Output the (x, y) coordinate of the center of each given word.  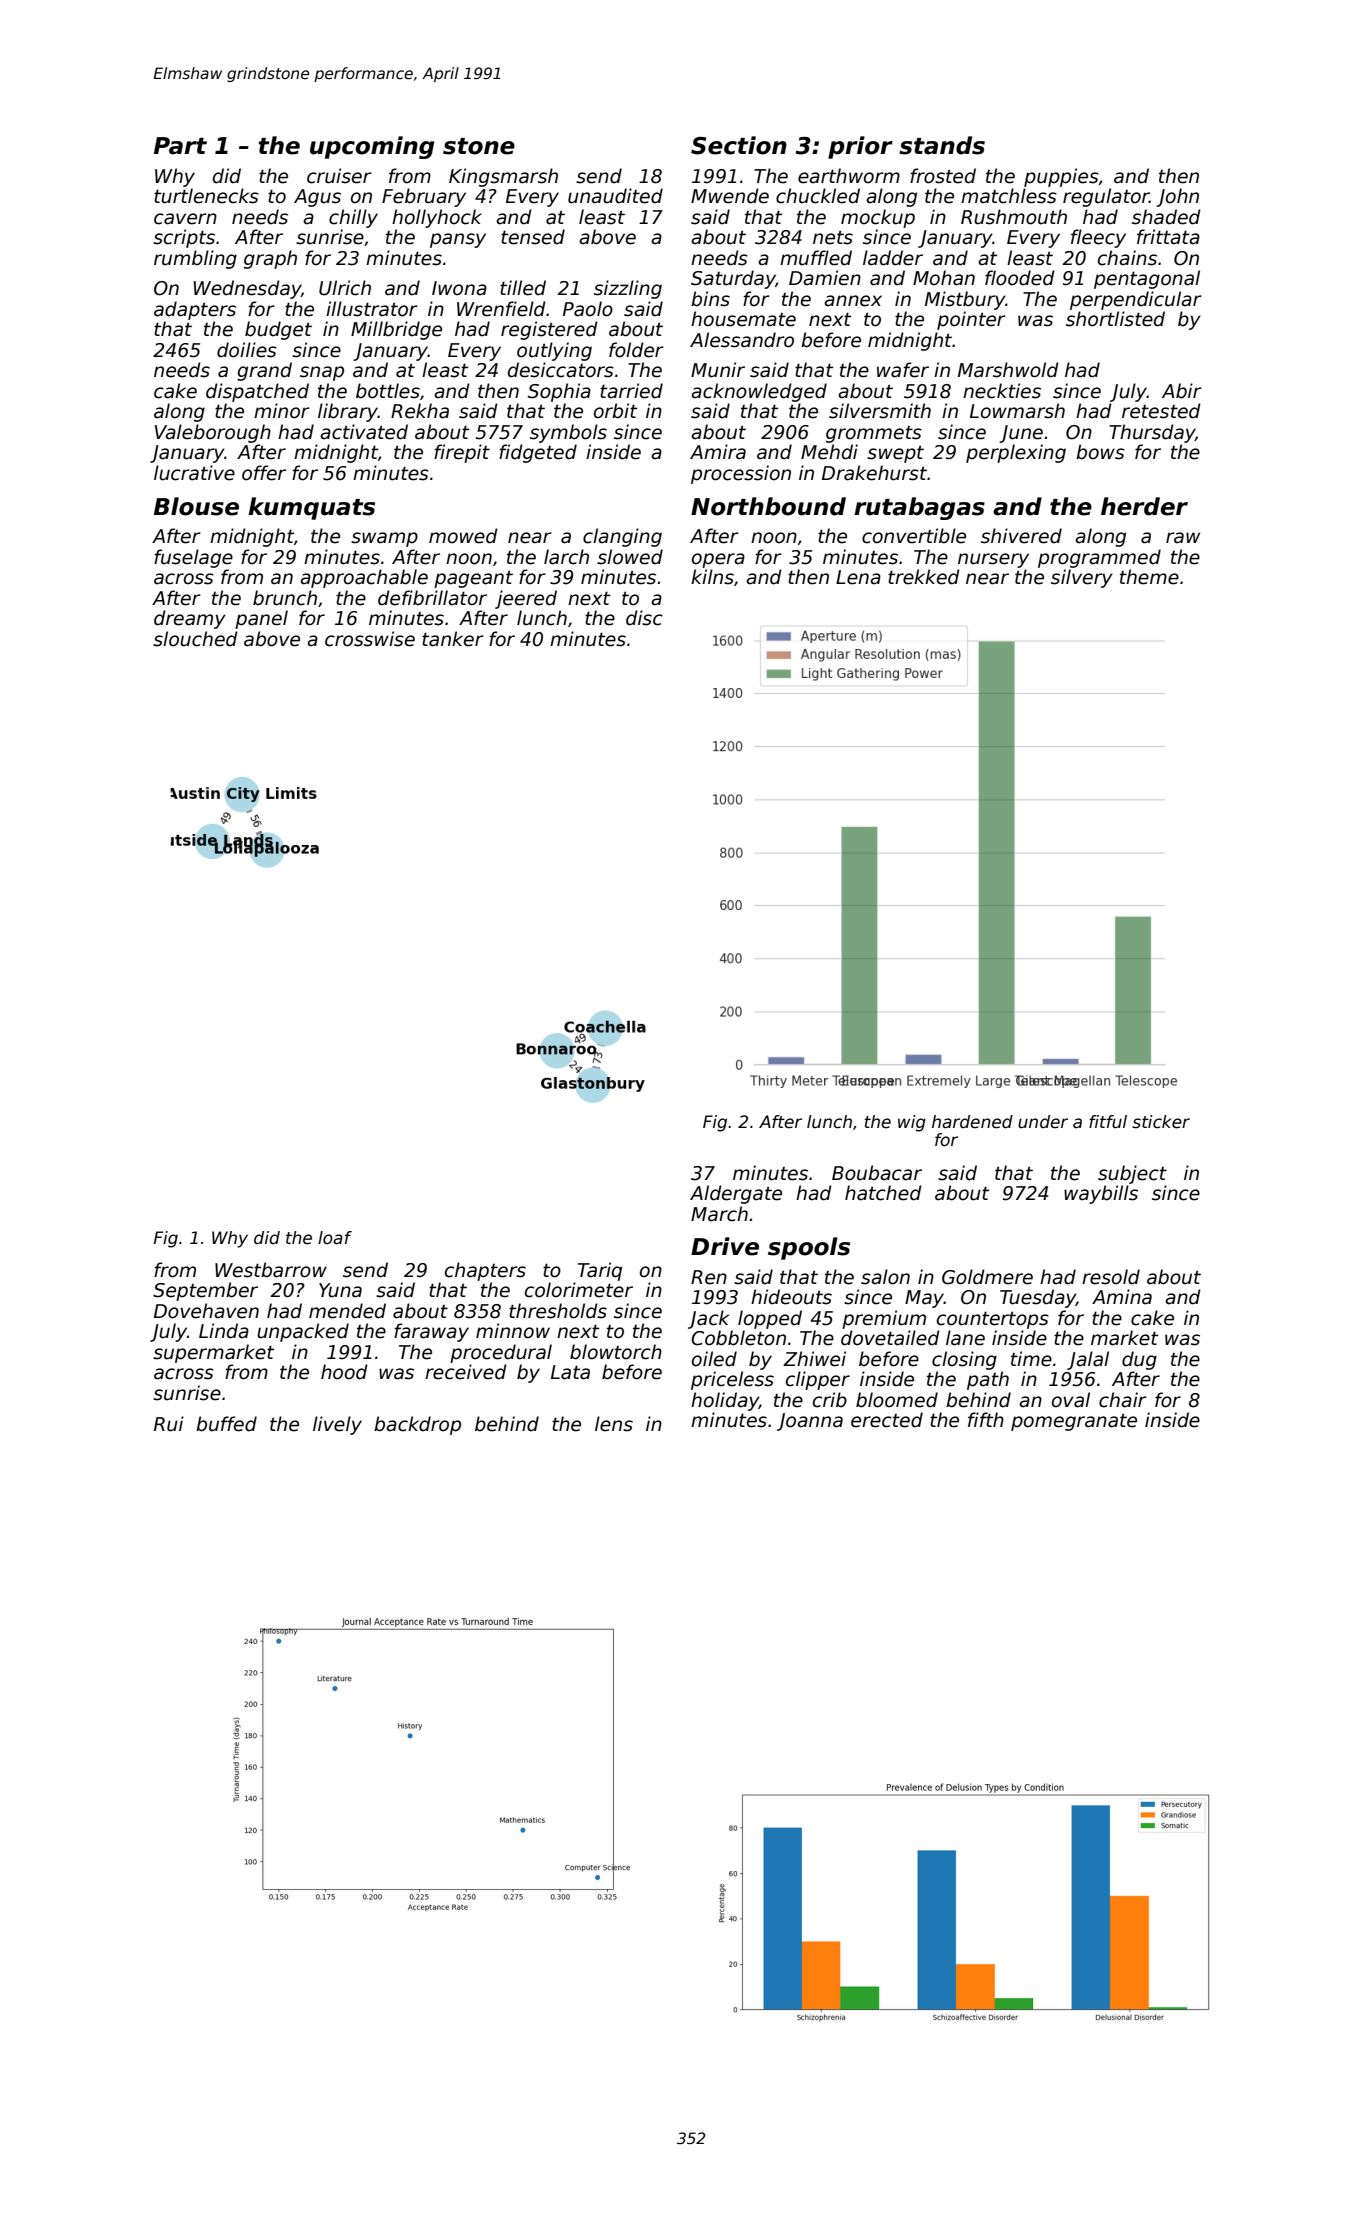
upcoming (372, 147)
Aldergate (736, 1194)
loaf (335, 1238)
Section (739, 145)
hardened (972, 1122)
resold (1111, 1277)
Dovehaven (206, 1311)
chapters (485, 1271)
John (1177, 197)
